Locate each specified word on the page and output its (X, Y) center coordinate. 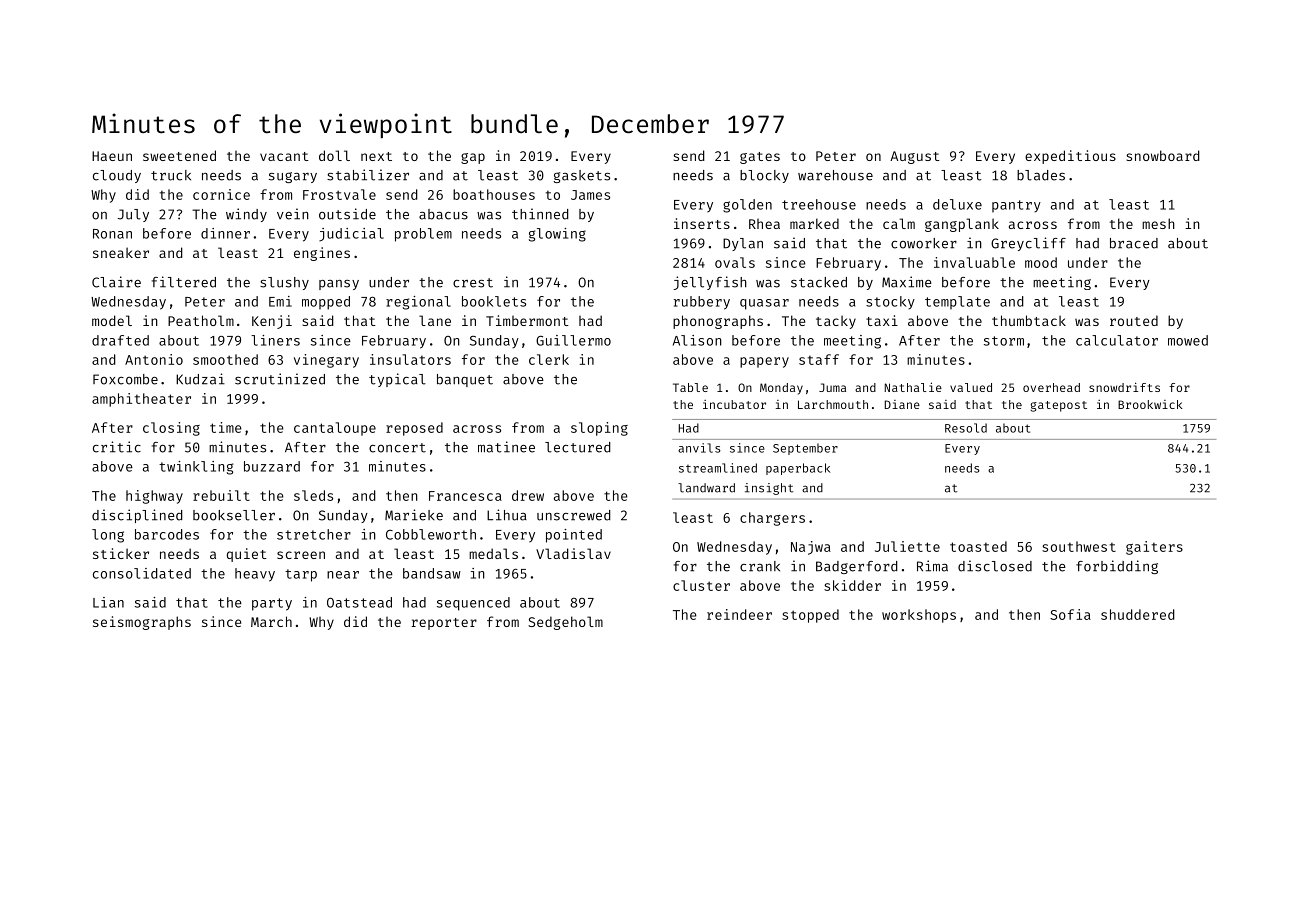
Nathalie (913, 387)
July (133, 215)
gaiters (1154, 548)
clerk (549, 359)
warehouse (835, 175)
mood (1041, 262)
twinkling (196, 468)
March (271, 621)
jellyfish (710, 283)
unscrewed (574, 515)
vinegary (326, 361)
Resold (966, 428)
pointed (574, 536)
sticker (121, 553)
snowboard (1163, 155)
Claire (116, 282)
